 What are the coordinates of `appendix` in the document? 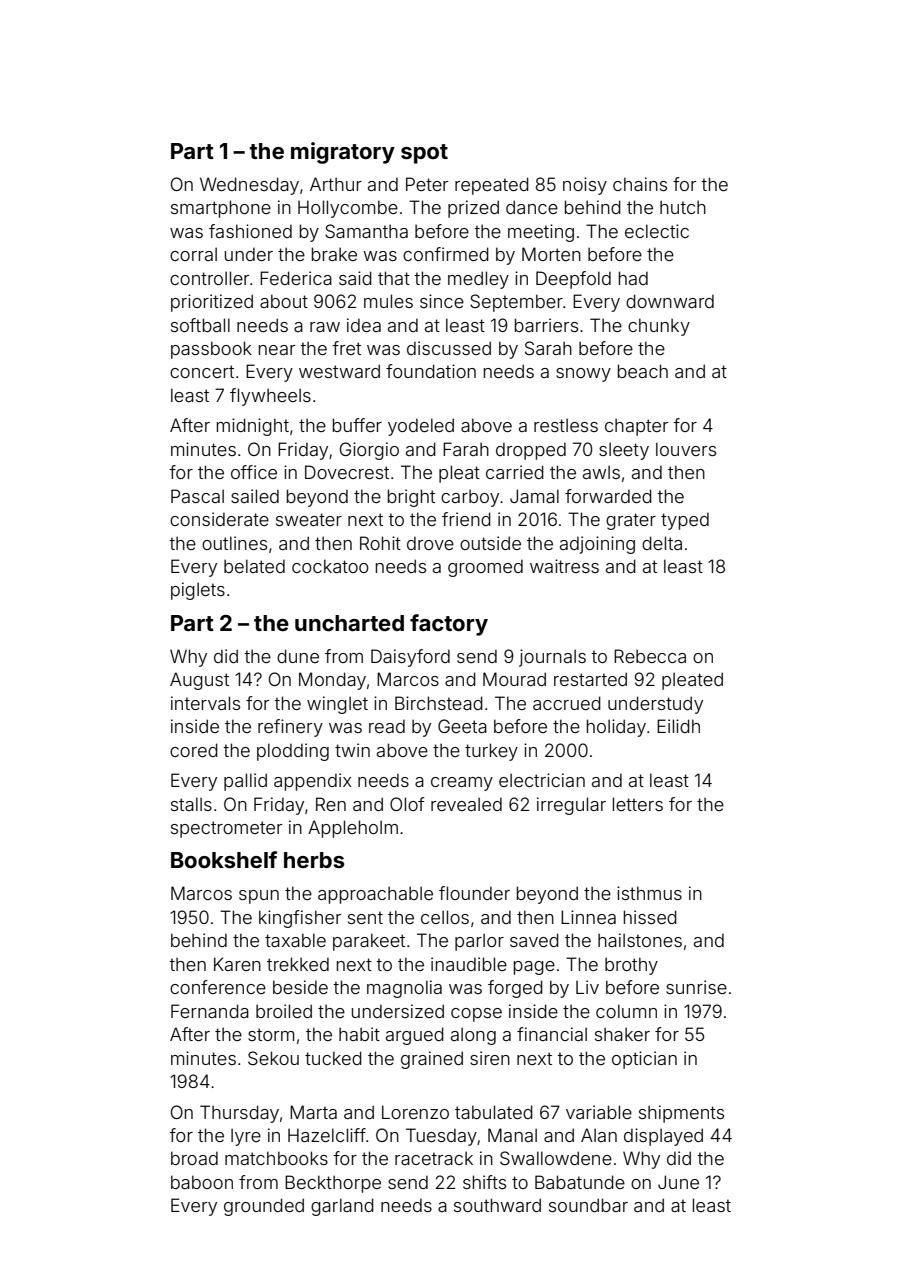 It's located at (313, 782).
